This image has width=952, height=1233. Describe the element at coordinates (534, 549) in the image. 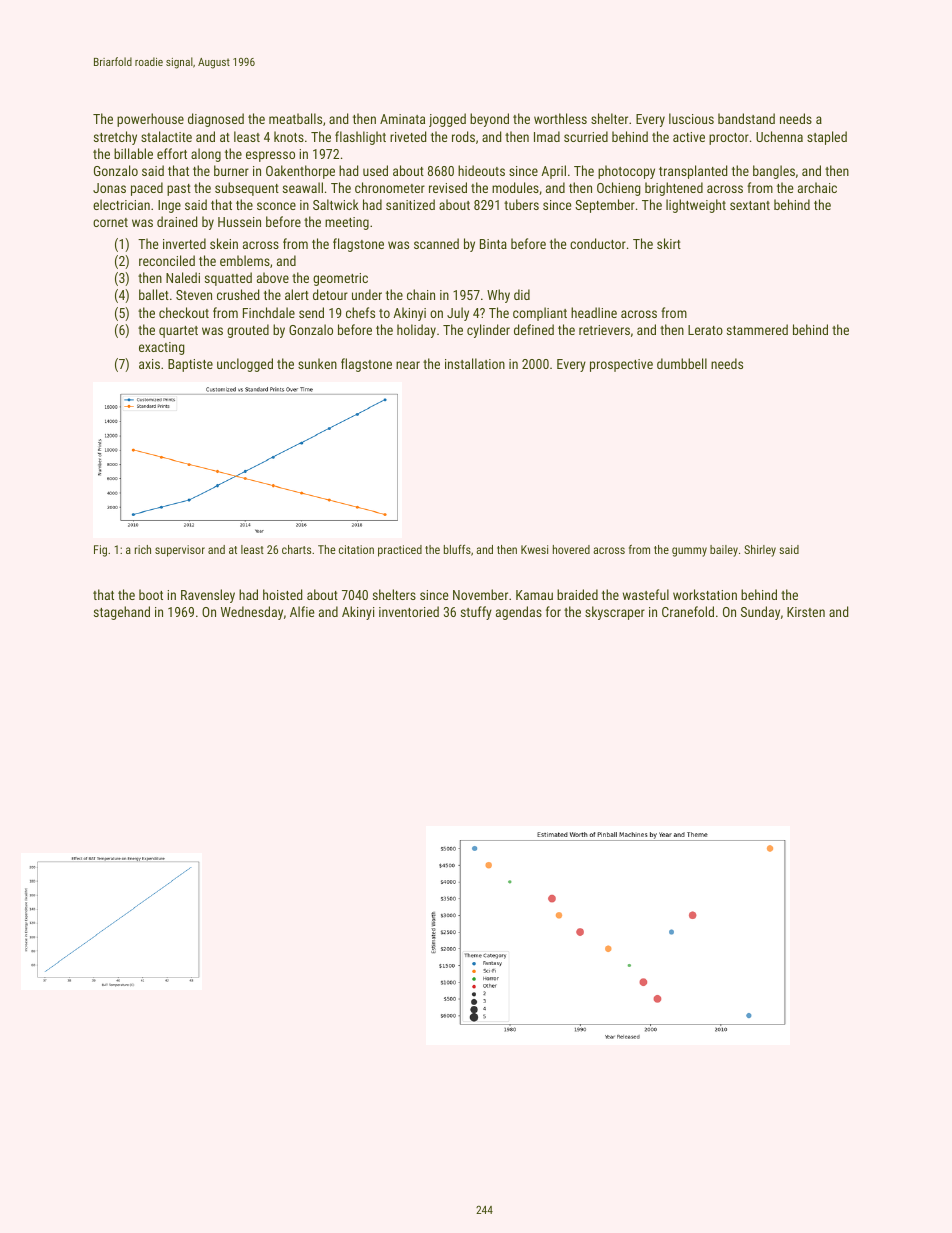

I see `Kwesi` at that location.
